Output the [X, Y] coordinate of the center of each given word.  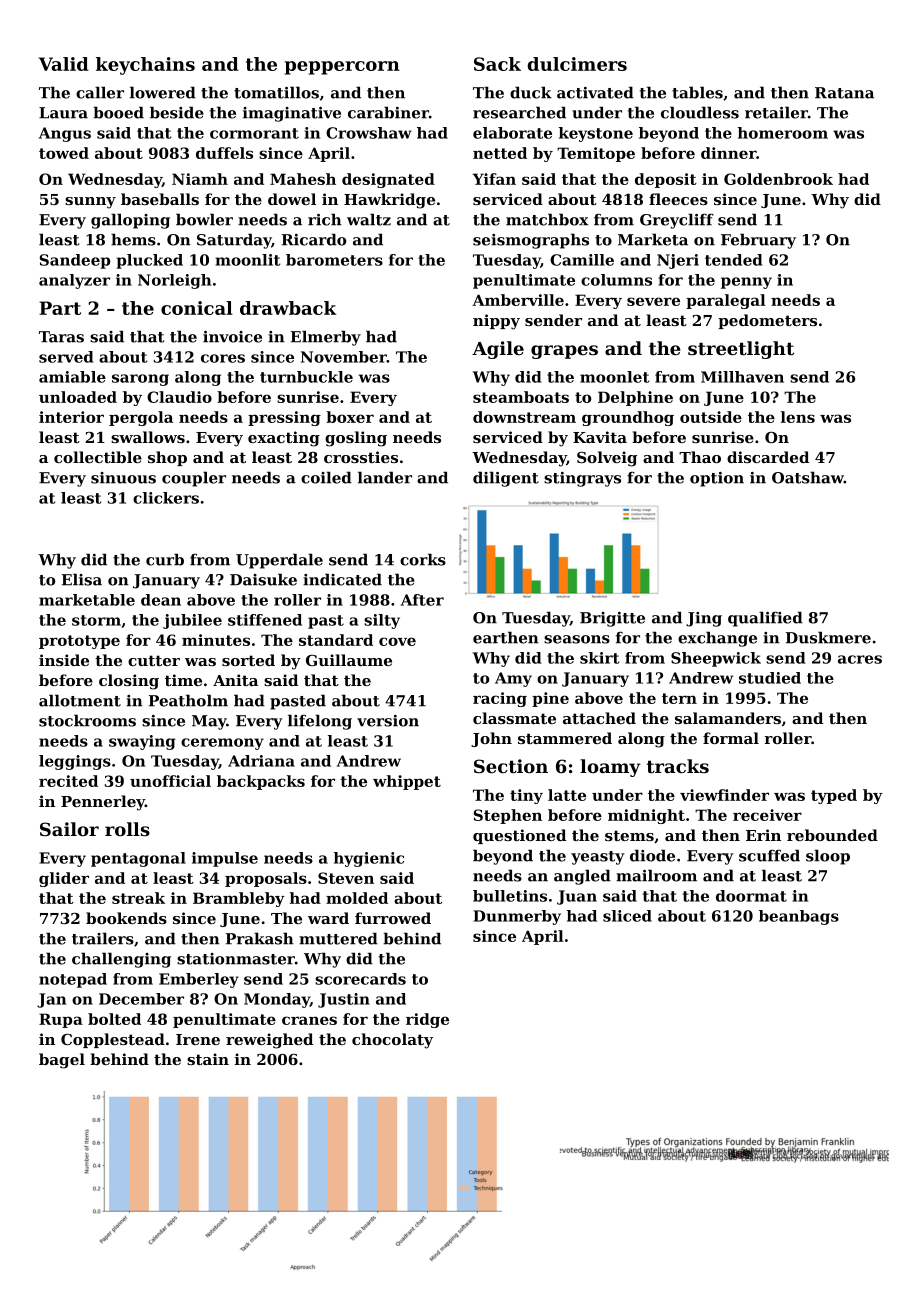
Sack [497, 64]
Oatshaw [808, 477]
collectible [98, 457]
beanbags [799, 917]
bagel [62, 1061]
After [422, 600]
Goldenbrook [778, 179]
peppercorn [342, 68]
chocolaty [392, 1041]
